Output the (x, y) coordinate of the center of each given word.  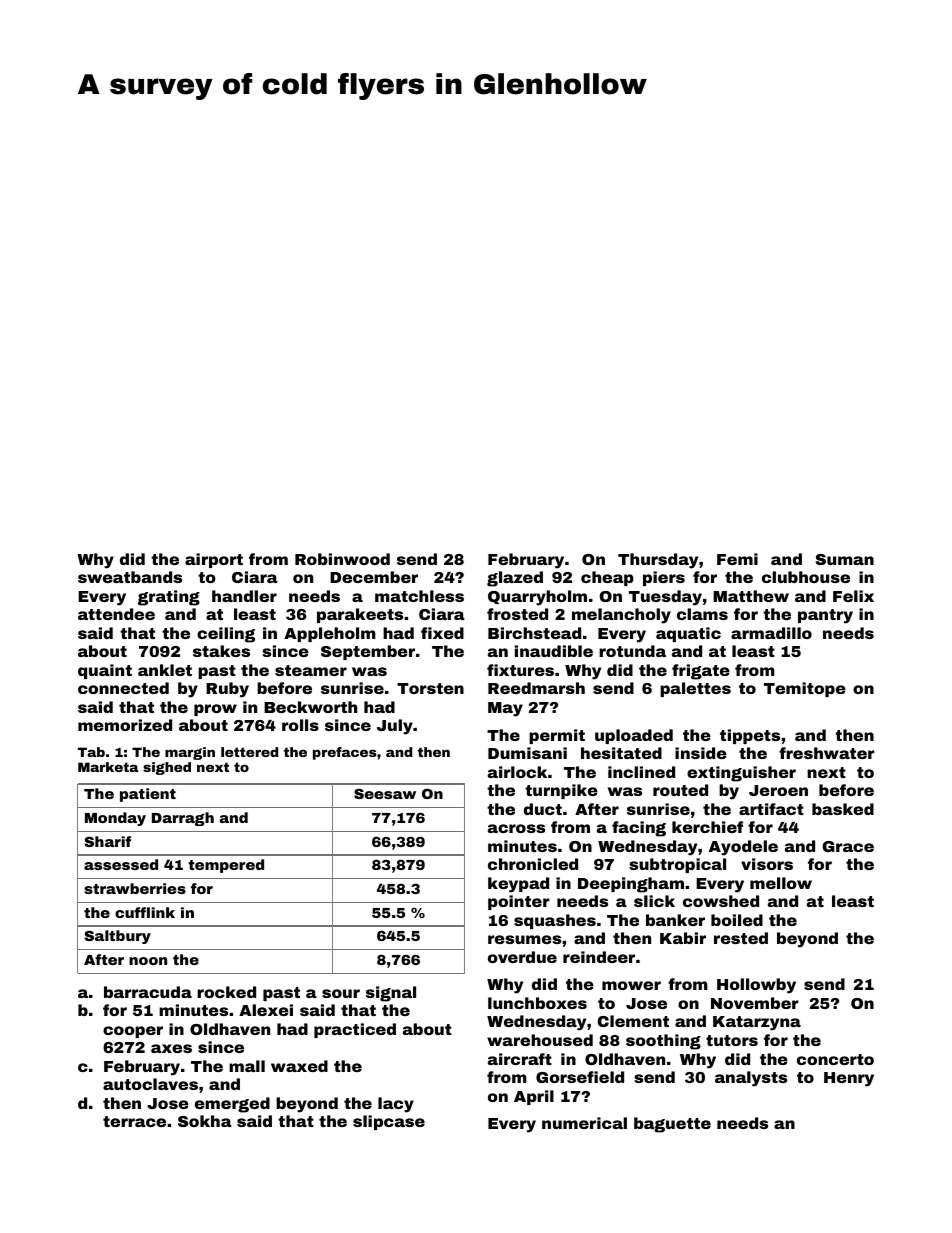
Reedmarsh (536, 688)
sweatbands (130, 577)
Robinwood (342, 559)
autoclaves (150, 1084)
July (395, 727)
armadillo (771, 633)
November (755, 1003)
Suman (845, 559)
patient (148, 795)
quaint (105, 671)
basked (843, 809)
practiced (355, 1030)
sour (341, 993)
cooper (133, 1032)
